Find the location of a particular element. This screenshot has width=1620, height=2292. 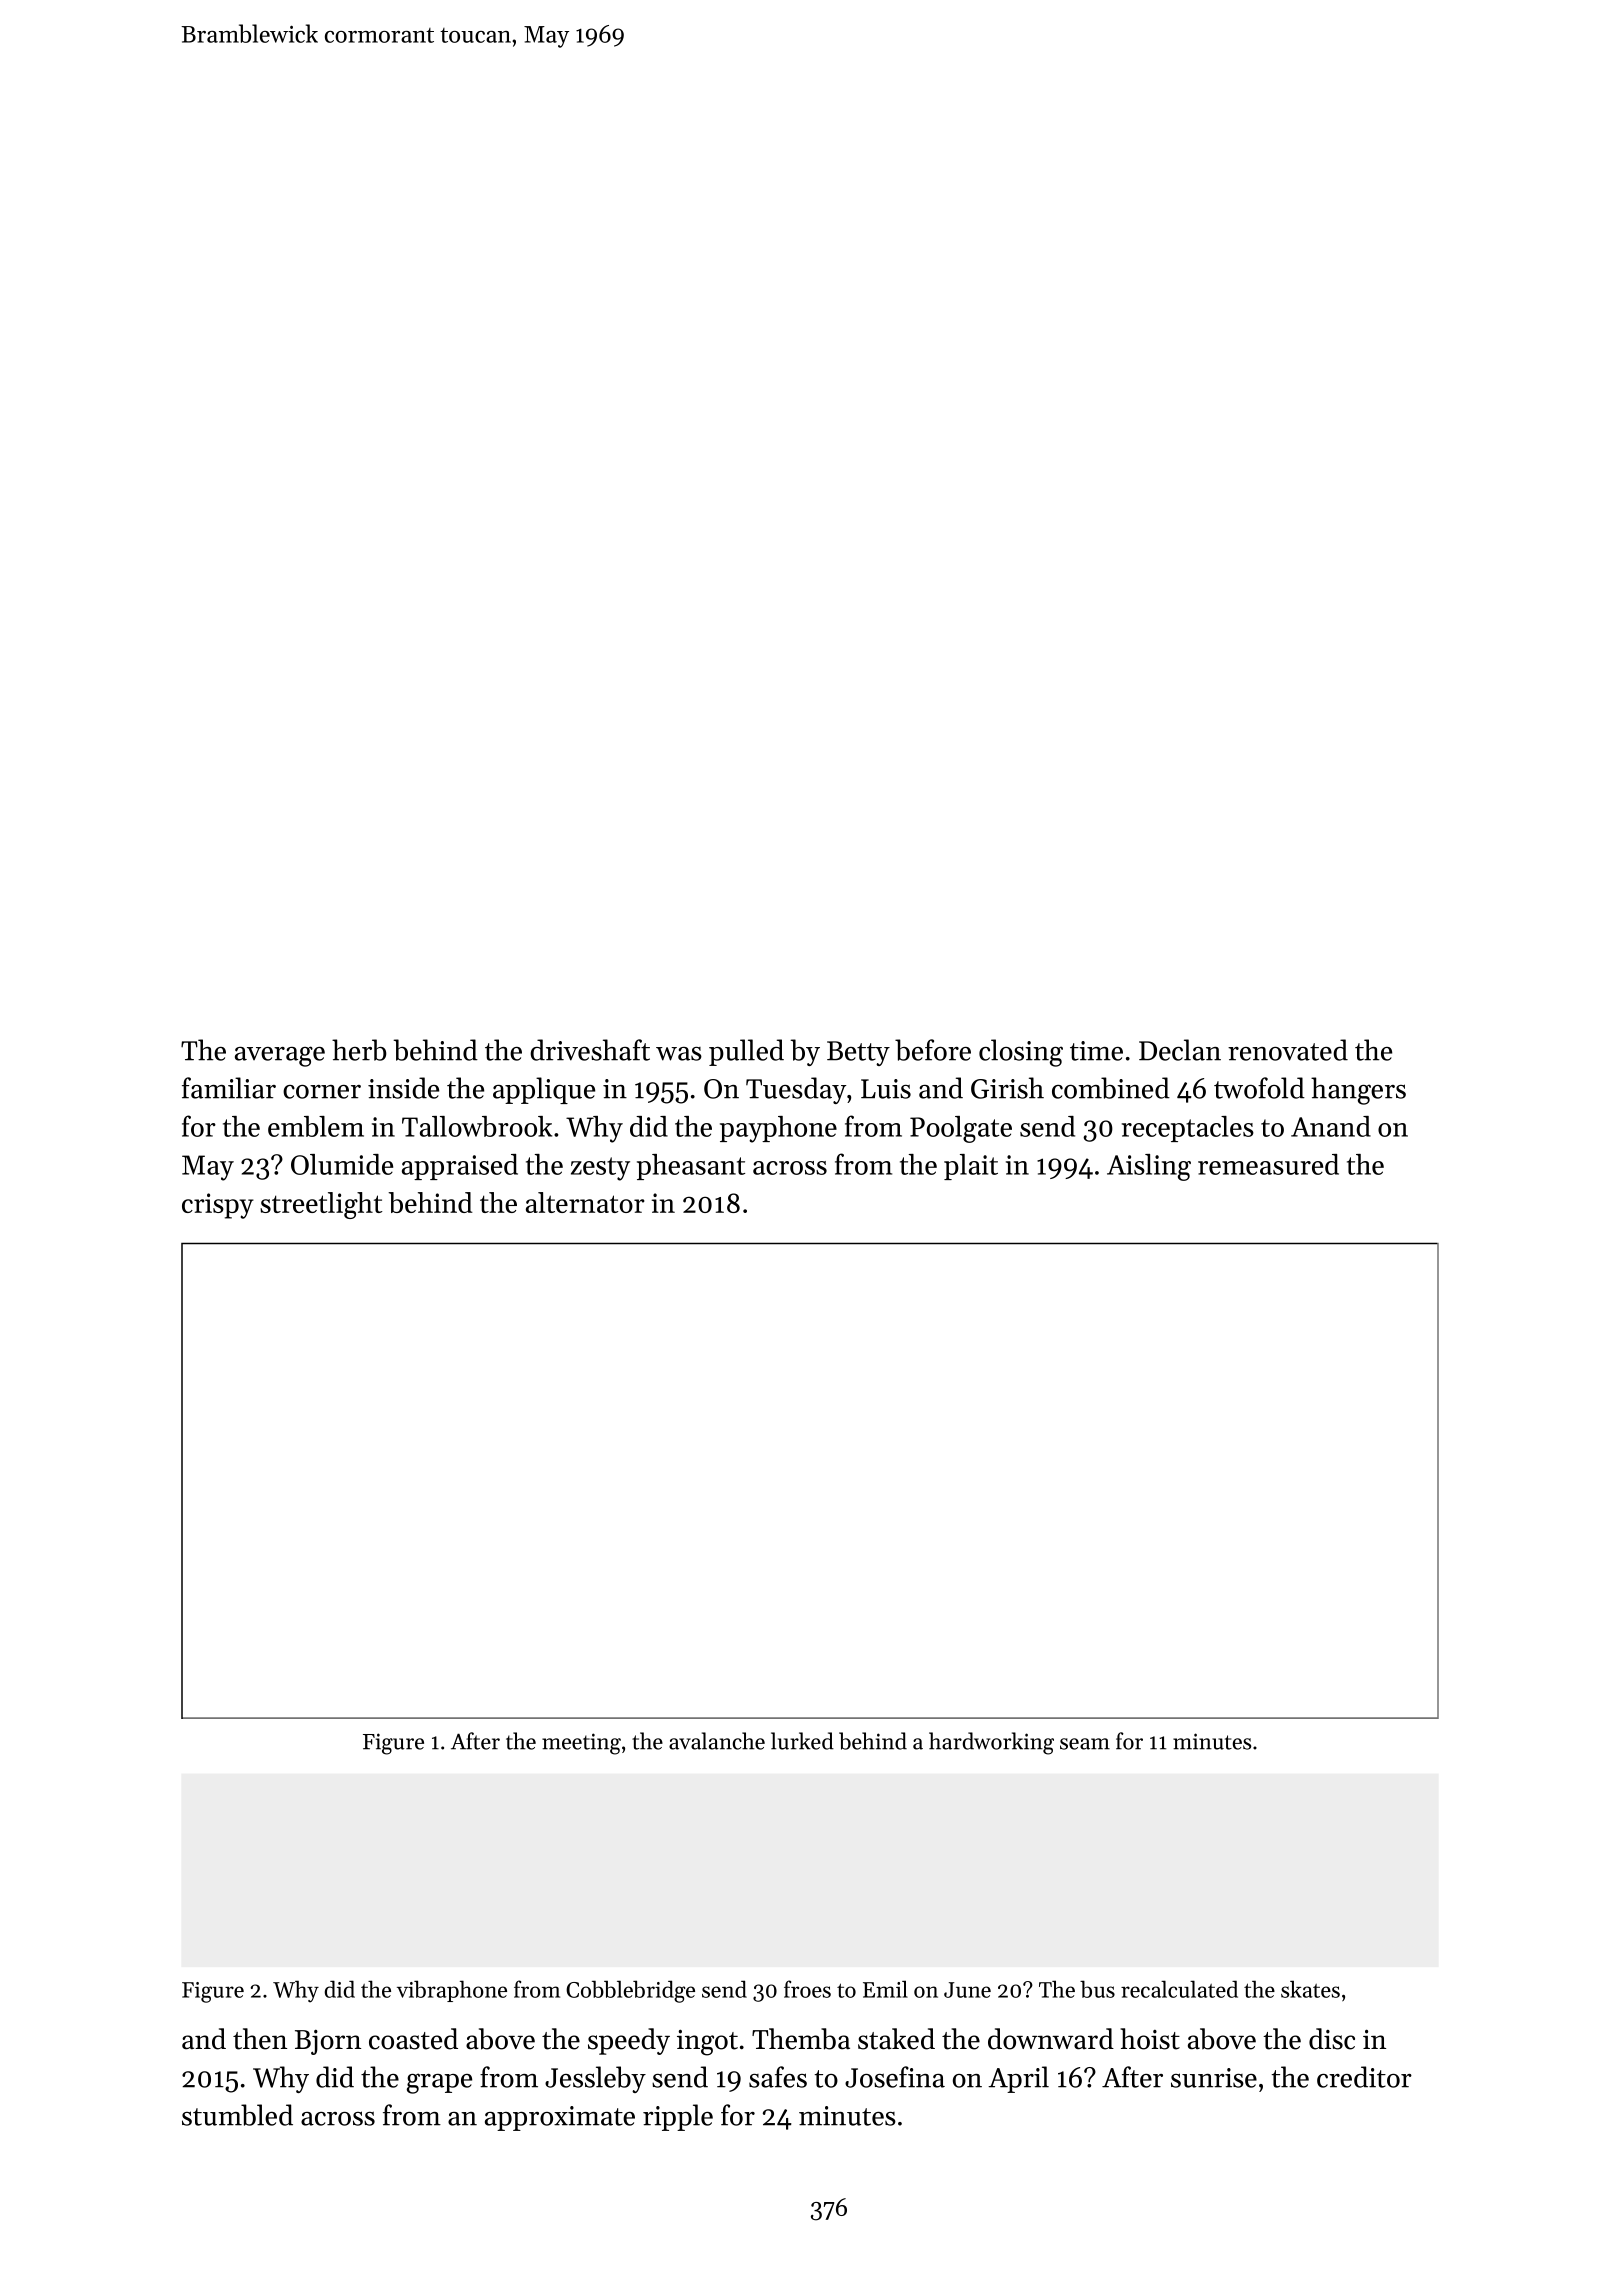

meeting is located at coordinates (581, 1744).
